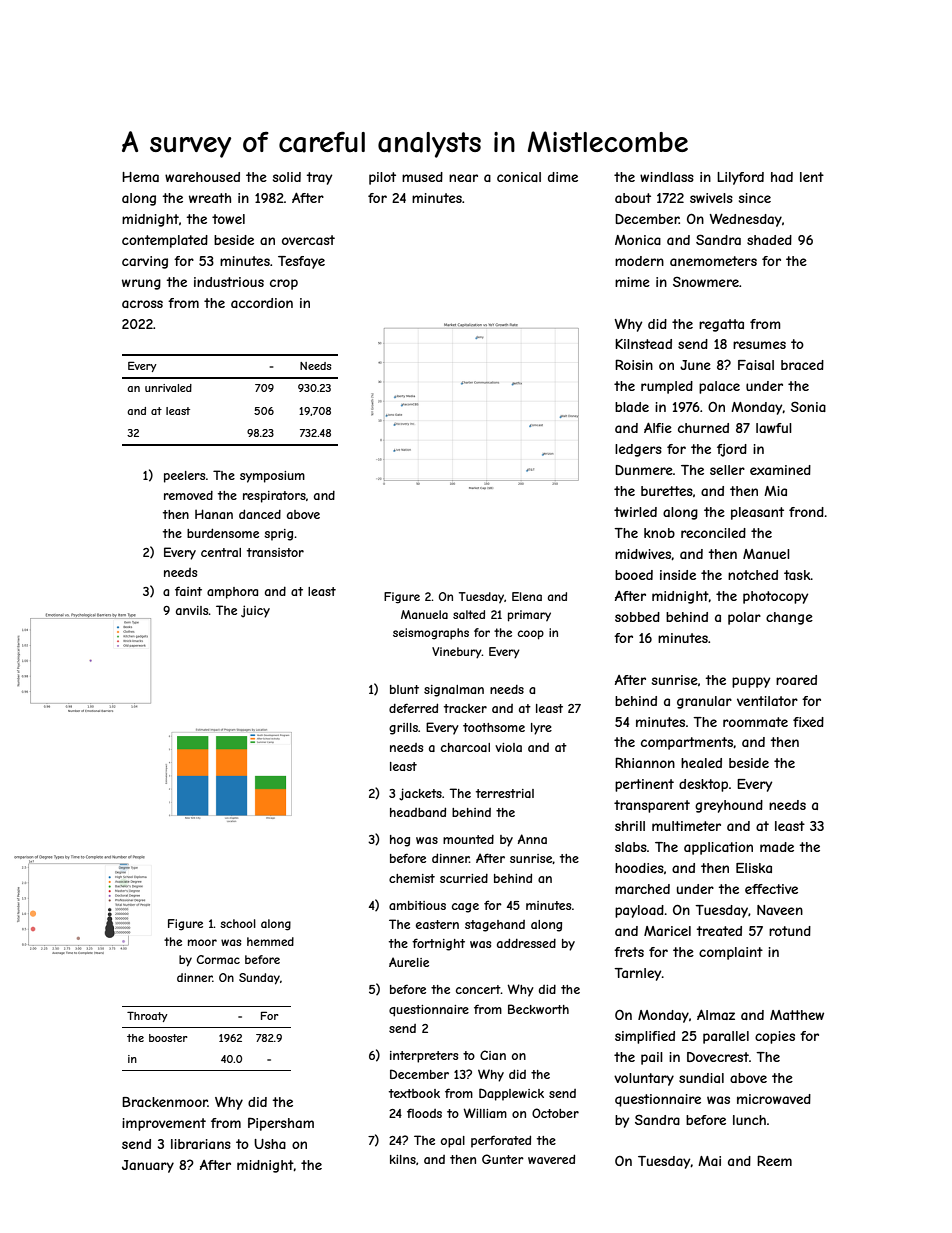  What do you see at coordinates (494, 727) in the screenshot?
I see `toothsome` at bounding box center [494, 727].
